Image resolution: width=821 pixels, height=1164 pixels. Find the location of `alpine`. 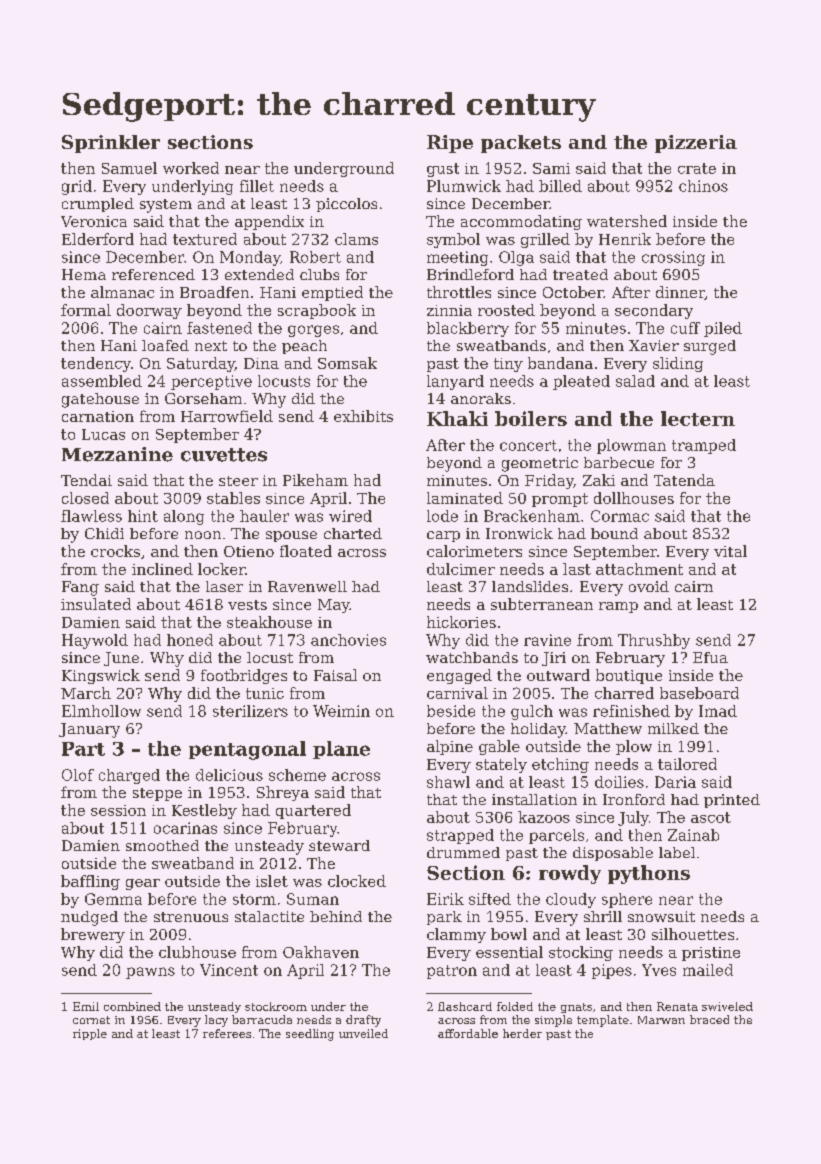

alpine is located at coordinates (450, 747).
